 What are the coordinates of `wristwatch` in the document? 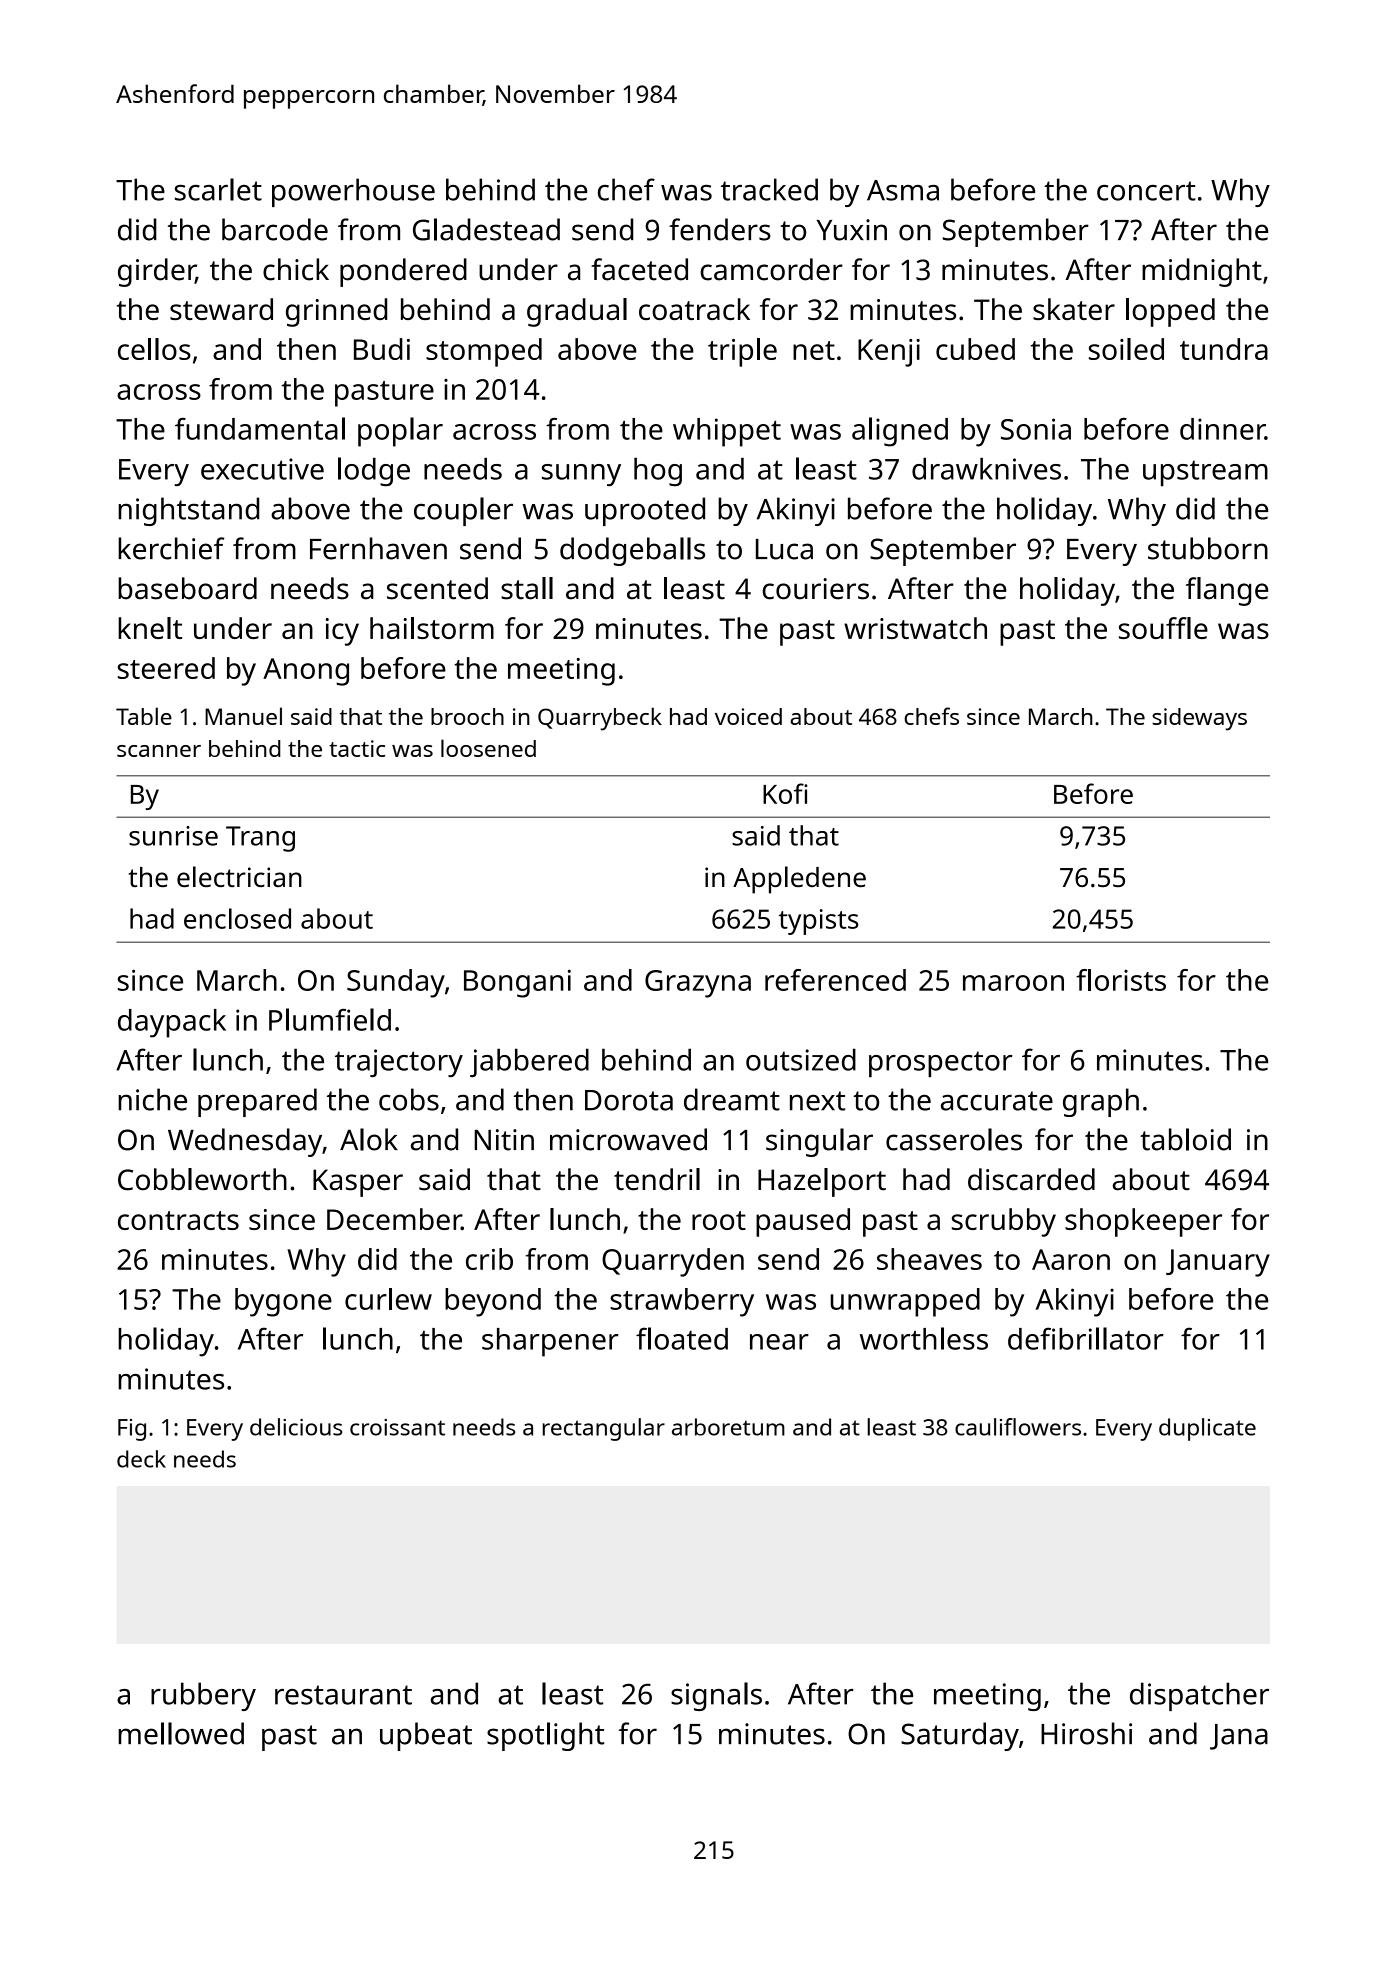 It's located at (915, 628).
